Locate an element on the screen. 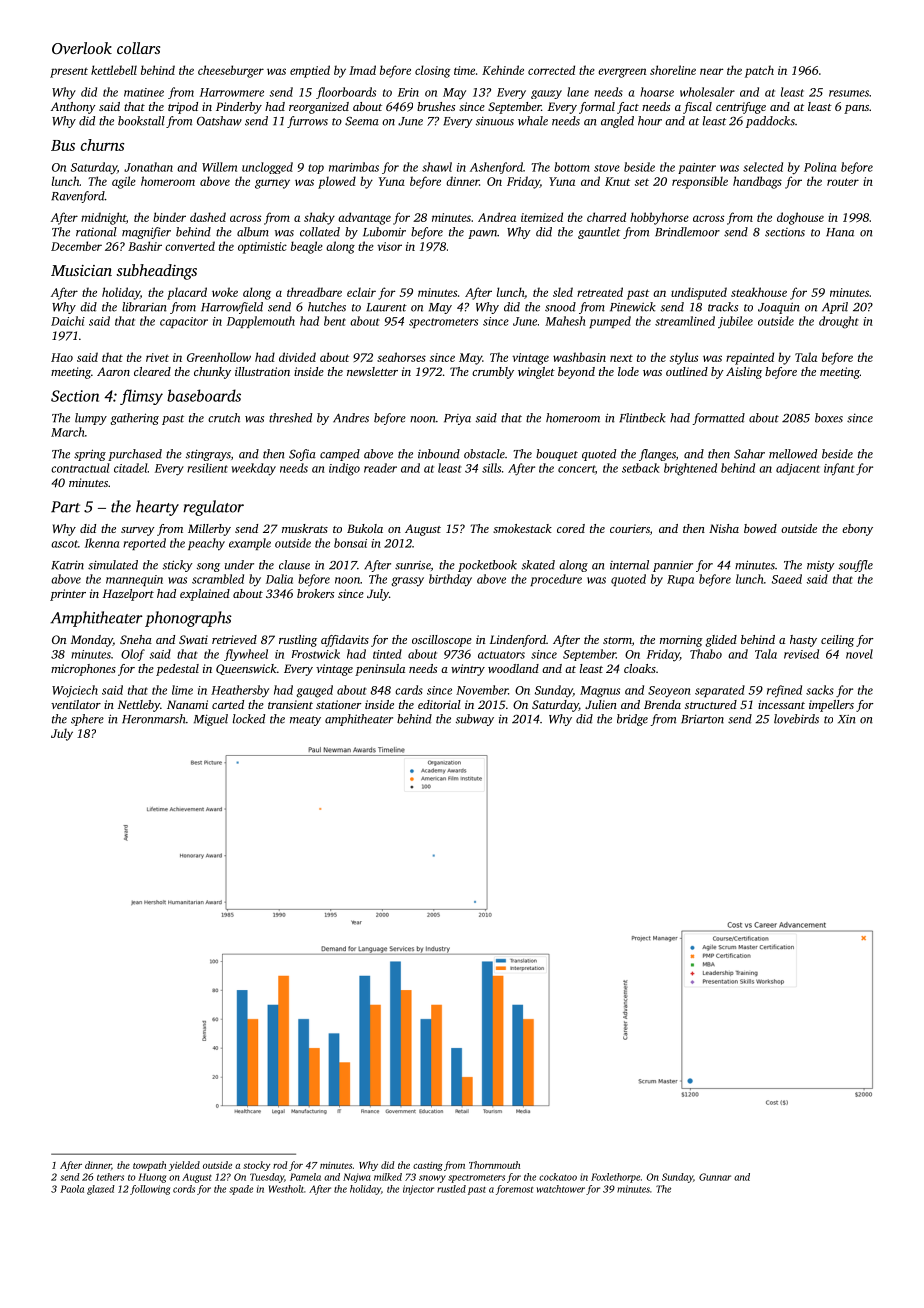  Anthony is located at coordinates (73, 108).
